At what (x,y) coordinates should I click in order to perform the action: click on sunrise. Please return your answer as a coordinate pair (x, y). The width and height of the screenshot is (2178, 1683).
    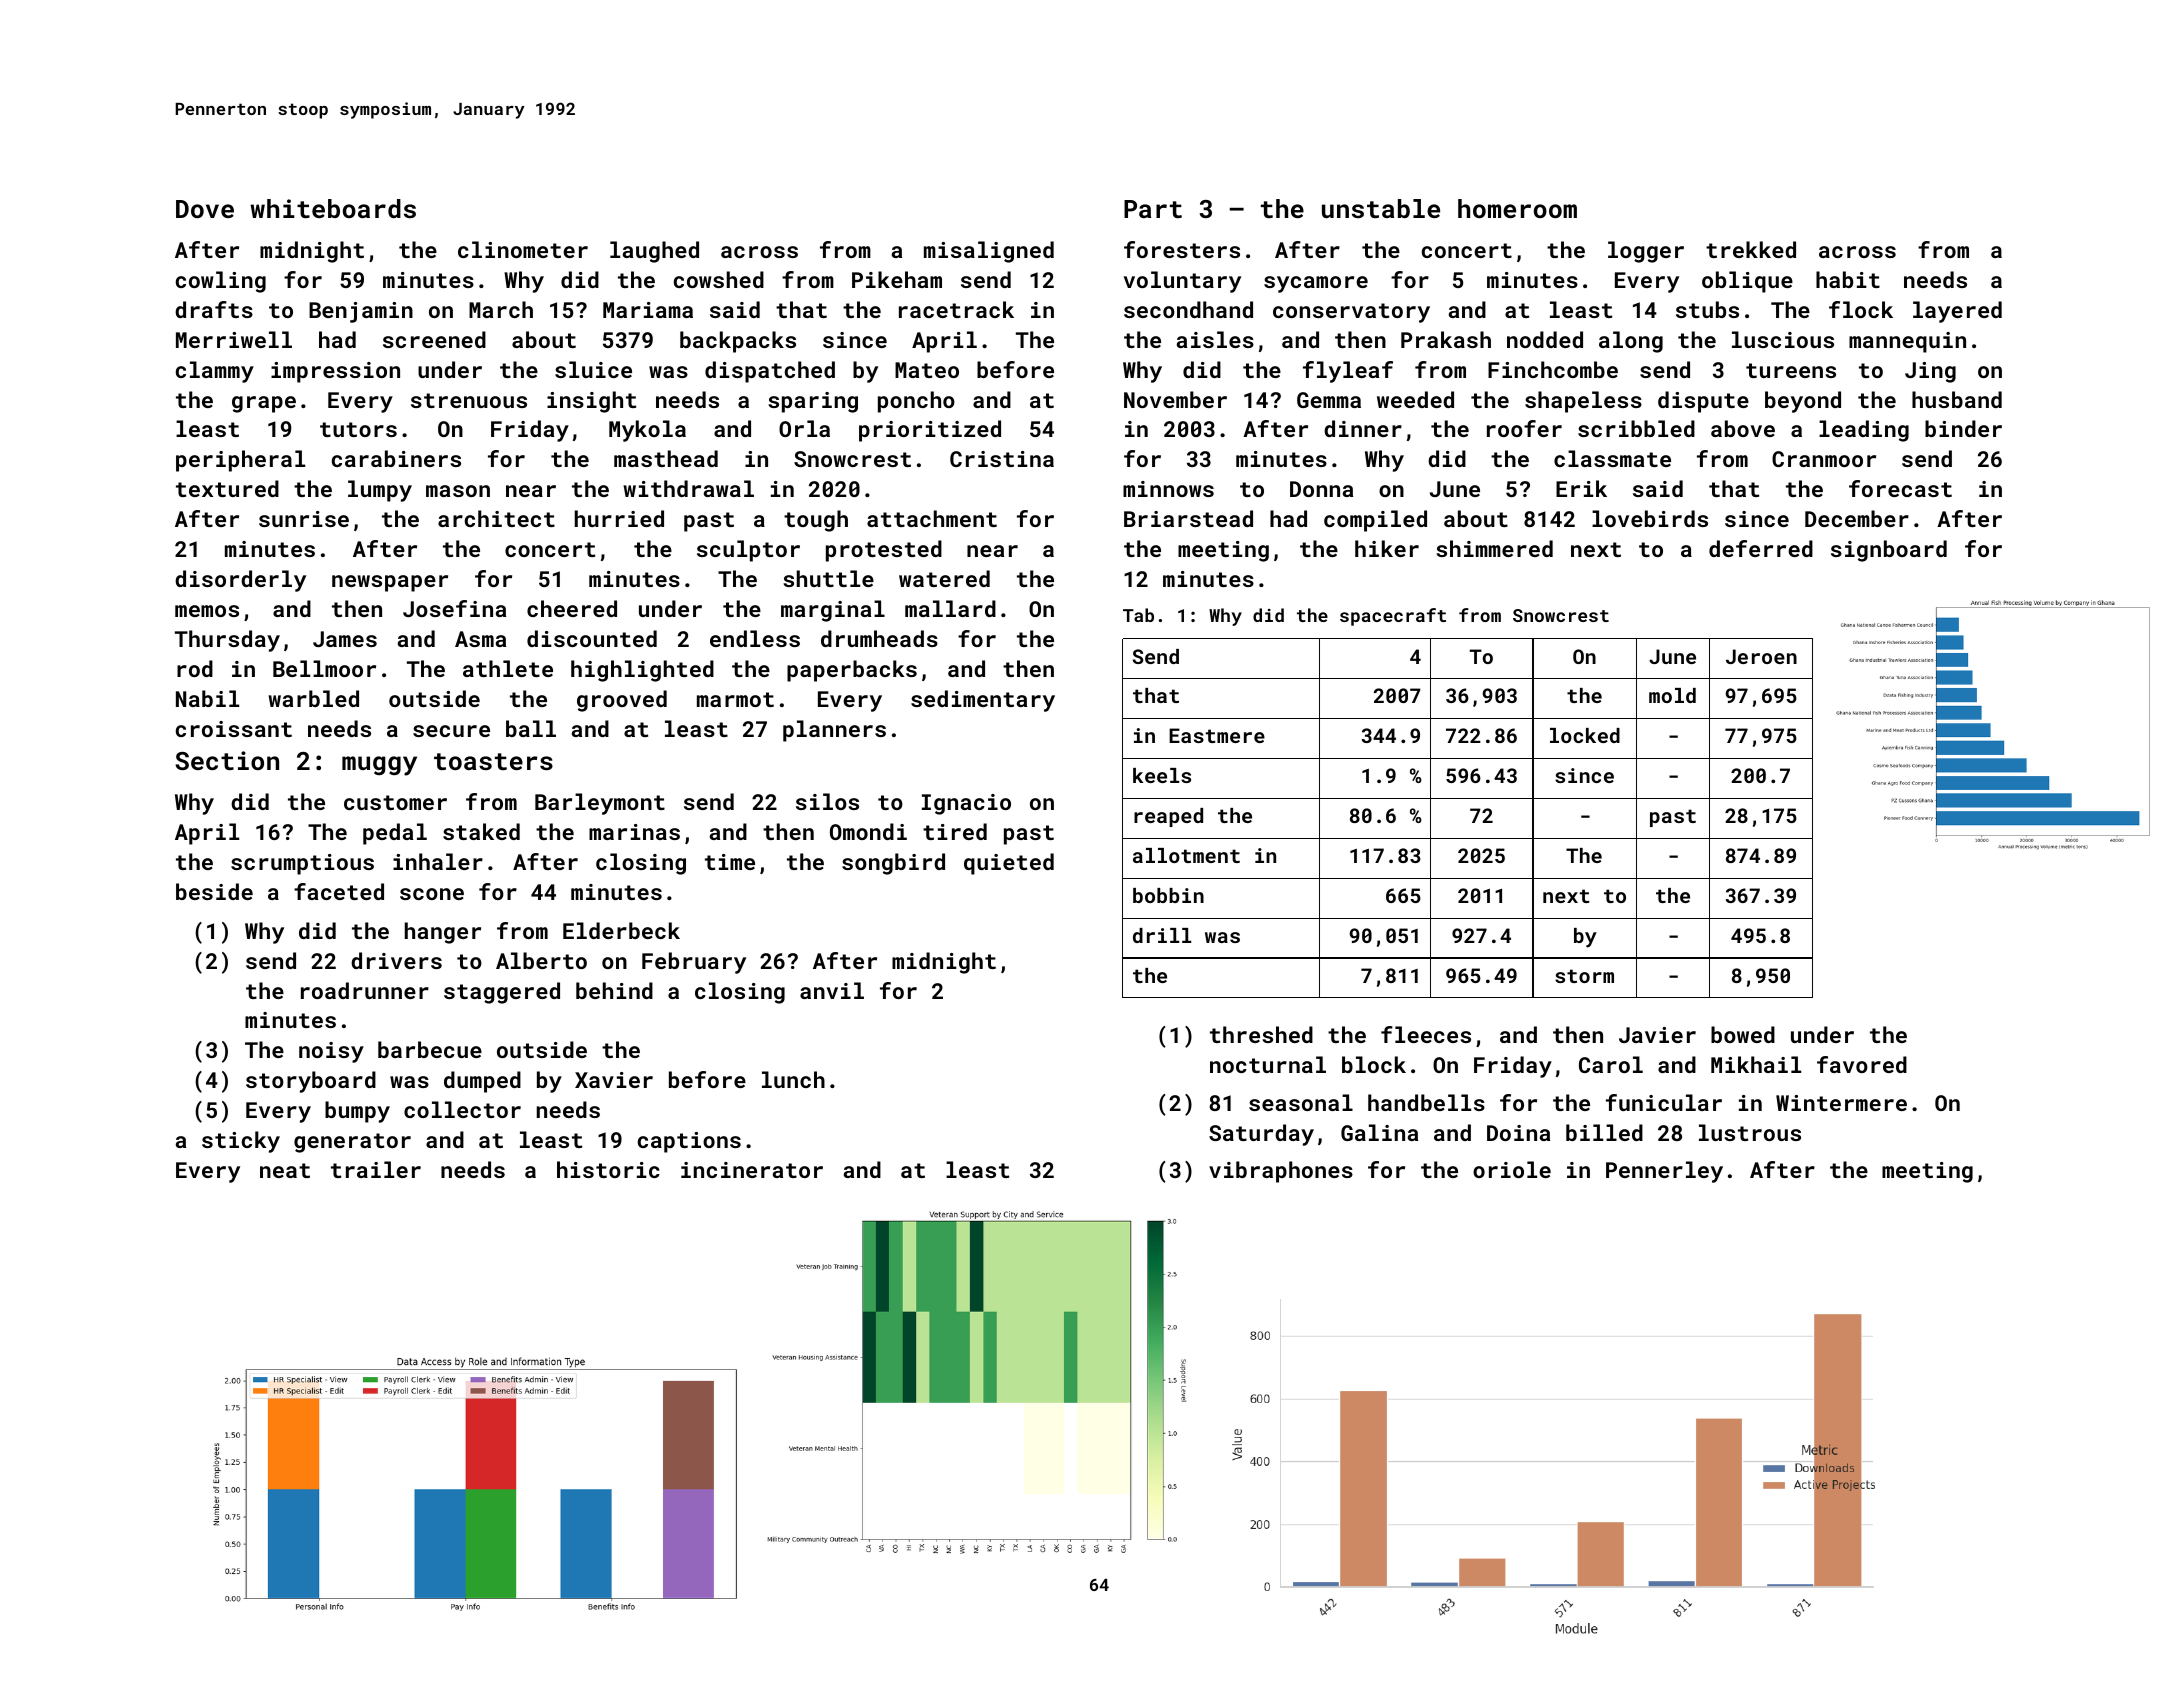
    Looking at the image, I should click on (304, 519).
